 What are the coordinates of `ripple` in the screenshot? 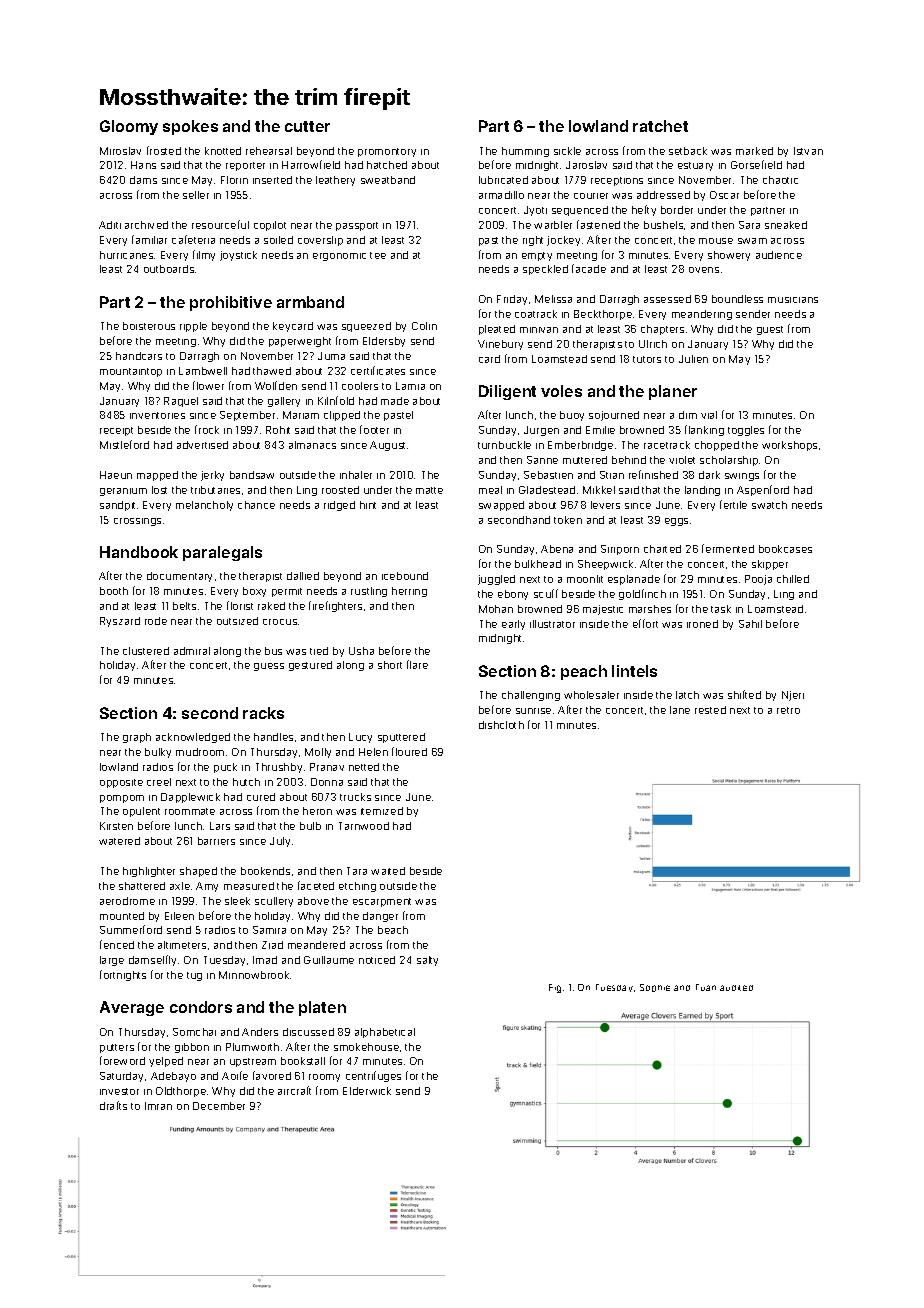 It's located at (193, 327).
